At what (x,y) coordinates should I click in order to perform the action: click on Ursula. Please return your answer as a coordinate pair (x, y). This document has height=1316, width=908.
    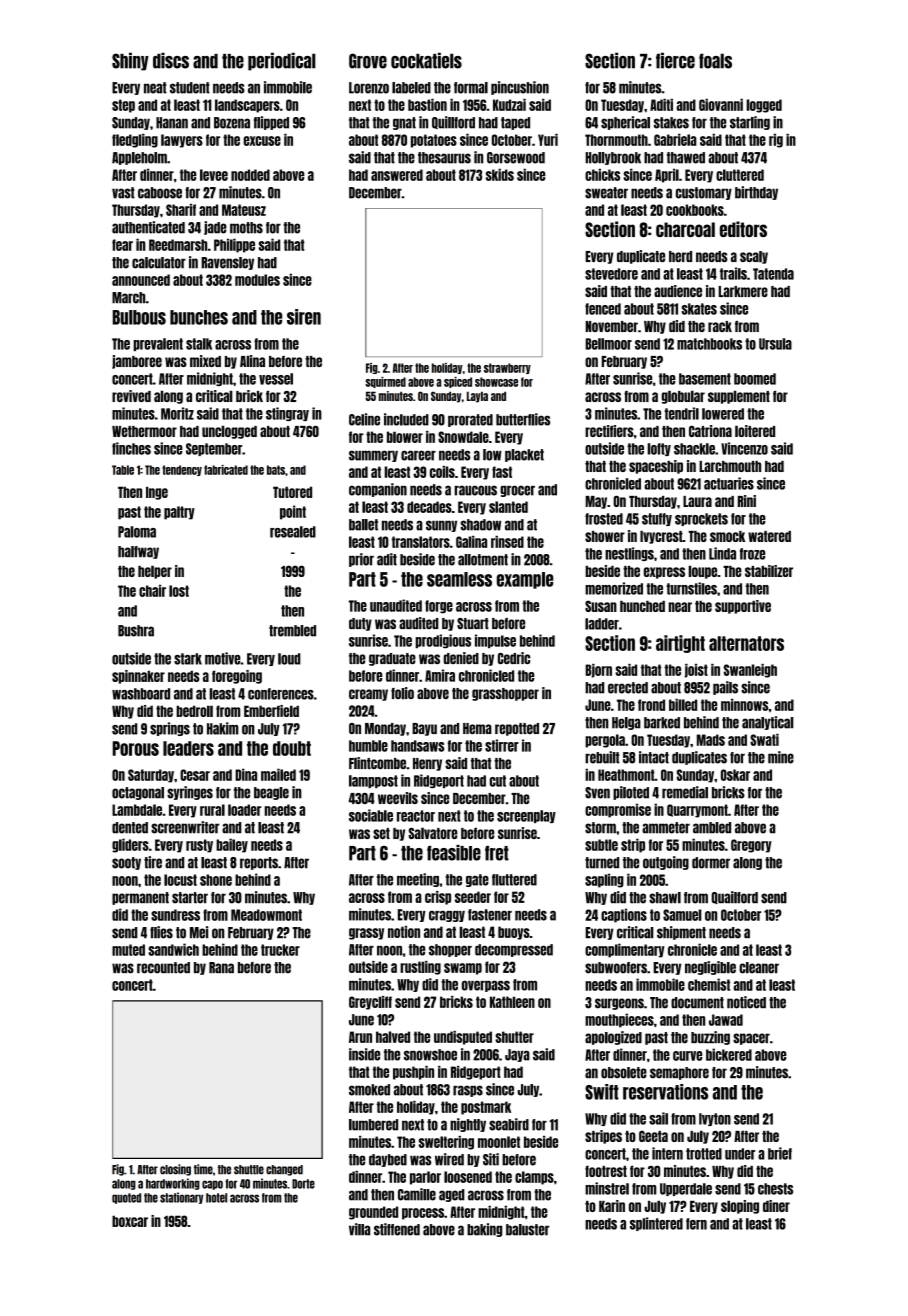
    Looking at the image, I should click on (775, 344).
